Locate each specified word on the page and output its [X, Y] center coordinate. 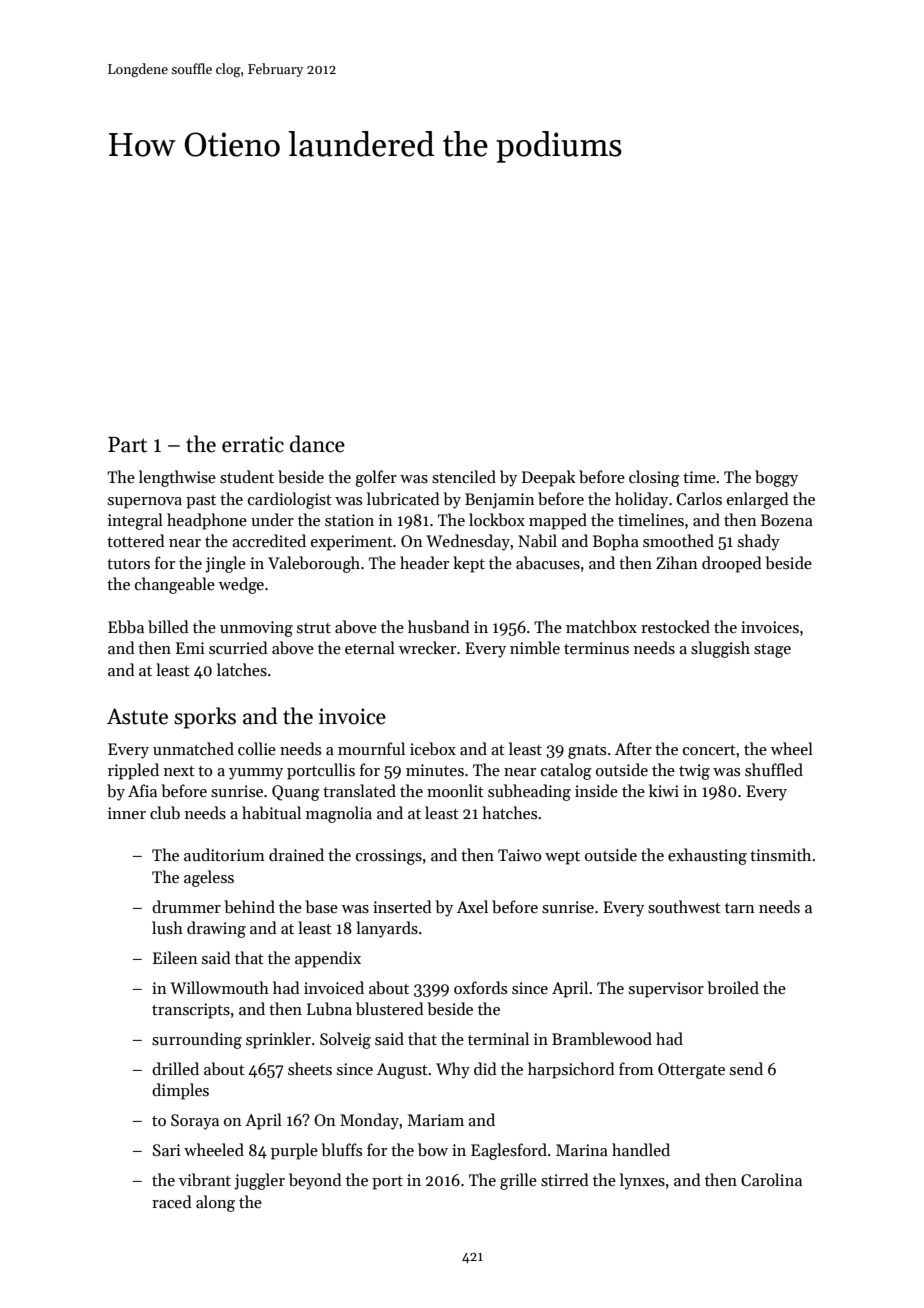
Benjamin [500, 501]
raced [172, 1201]
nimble [535, 648]
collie [257, 748]
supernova [145, 503]
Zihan [677, 562]
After [633, 748]
